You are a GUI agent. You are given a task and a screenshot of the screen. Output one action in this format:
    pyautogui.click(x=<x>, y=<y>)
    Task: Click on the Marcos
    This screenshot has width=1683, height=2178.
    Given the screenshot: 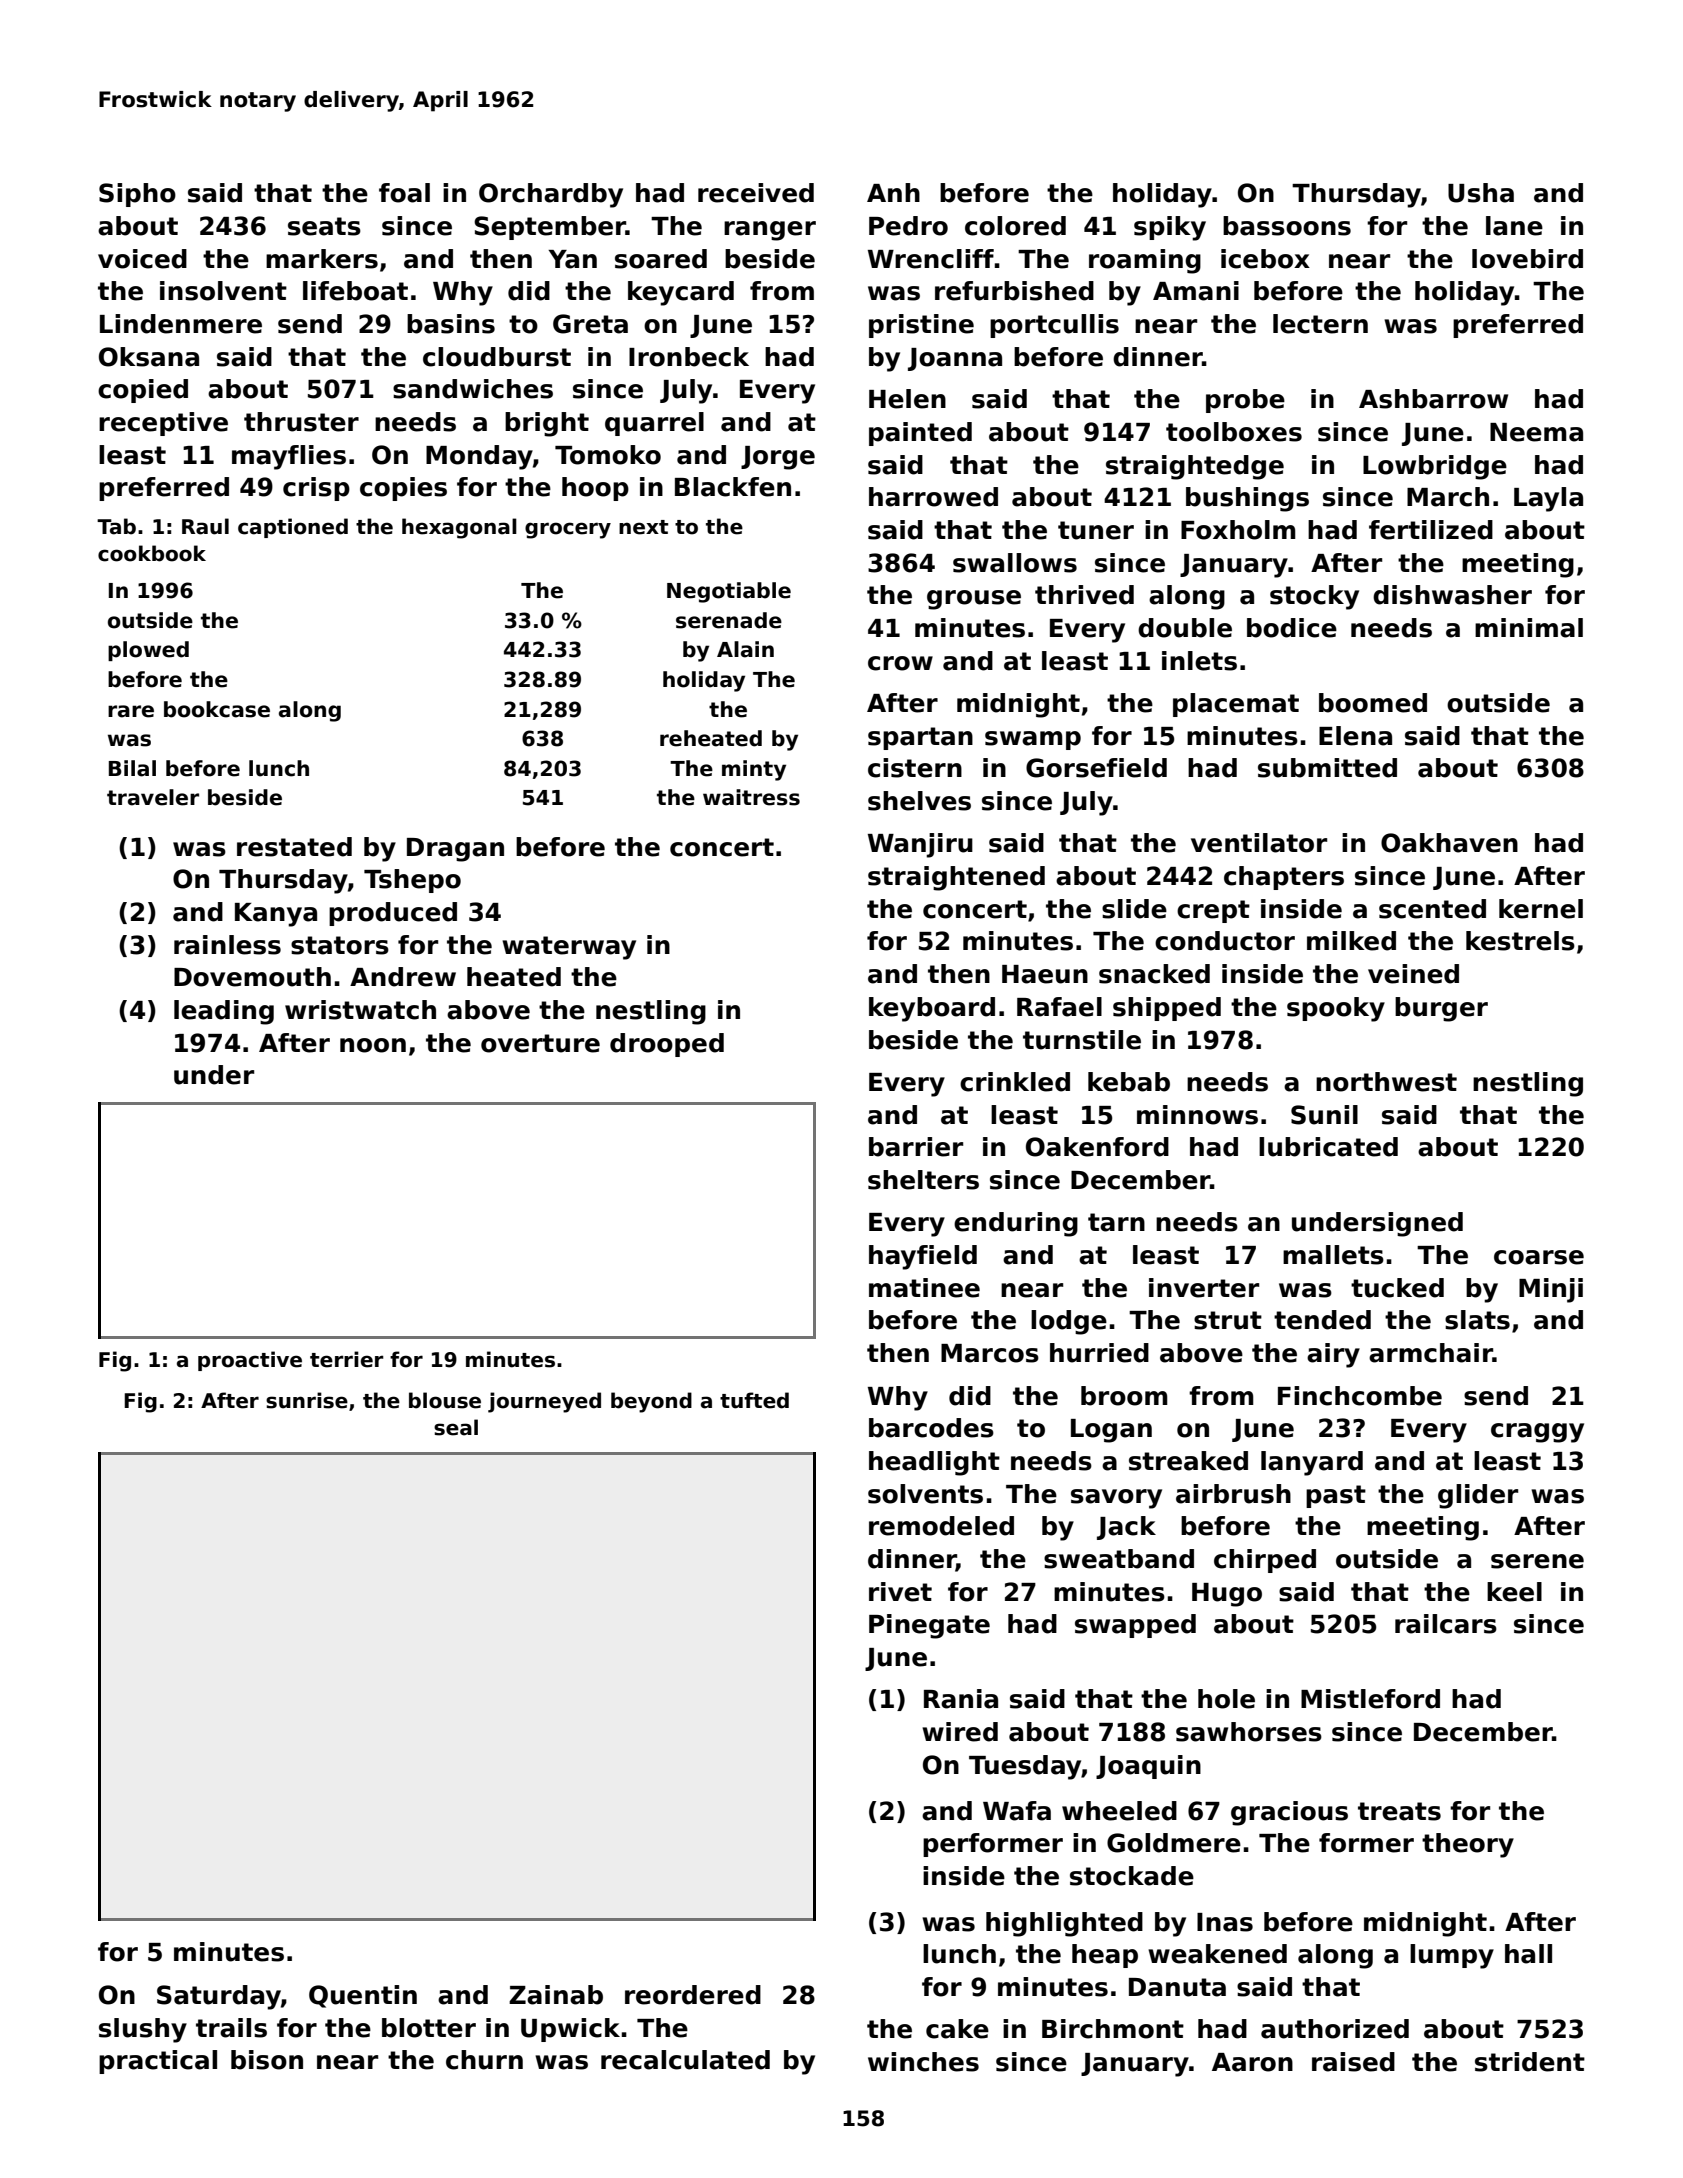 What is the action you would take?
    pyautogui.click(x=990, y=1353)
